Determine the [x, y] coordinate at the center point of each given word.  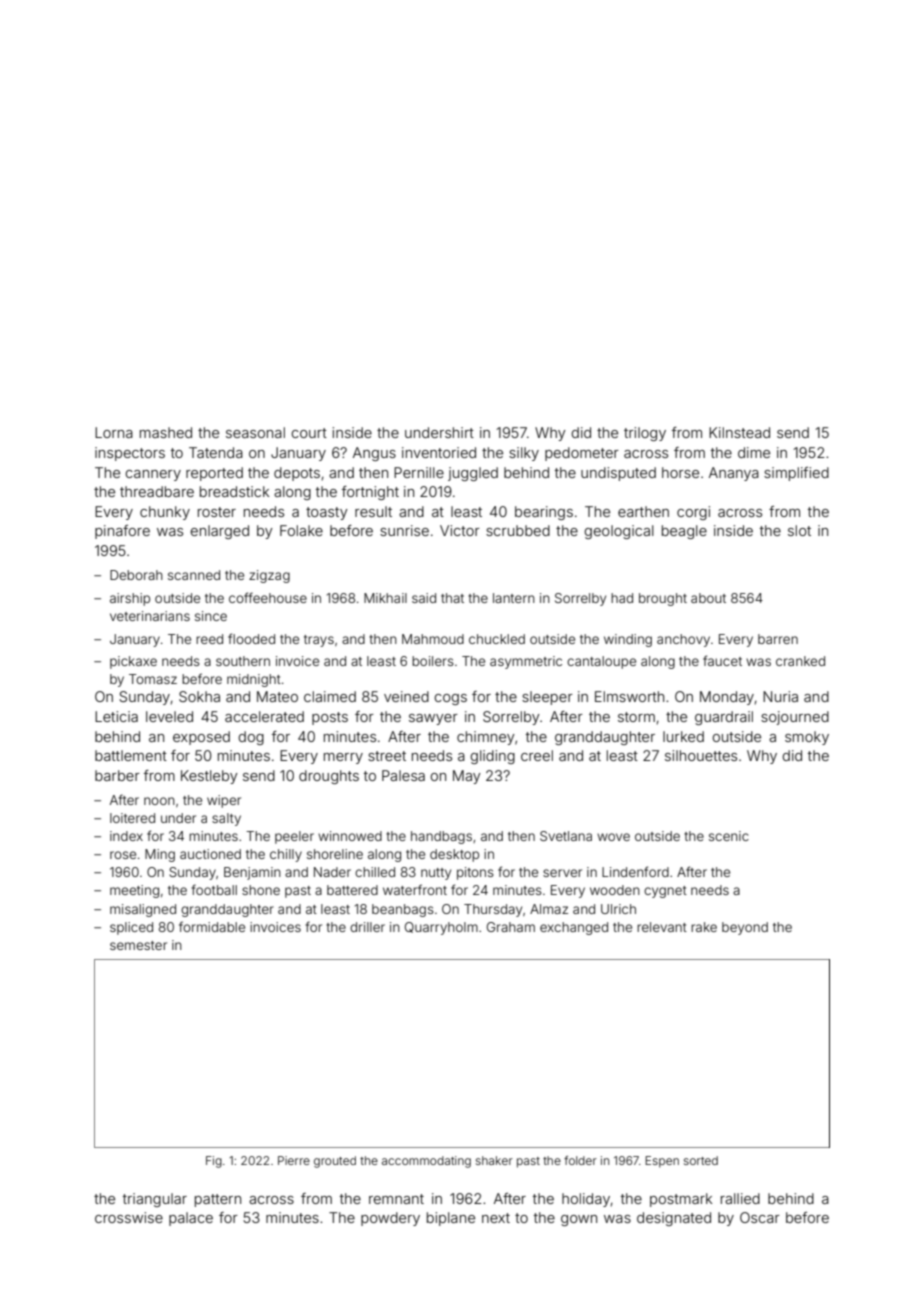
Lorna [114, 432]
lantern [514, 598]
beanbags [403, 910]
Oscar [760, 1217]
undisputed [618, 474]
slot [799, 530]
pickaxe [133, 662]
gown [579, 1220]
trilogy [645, 434]
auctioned [210, 854]
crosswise [129, 1217]
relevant [662, 927]
